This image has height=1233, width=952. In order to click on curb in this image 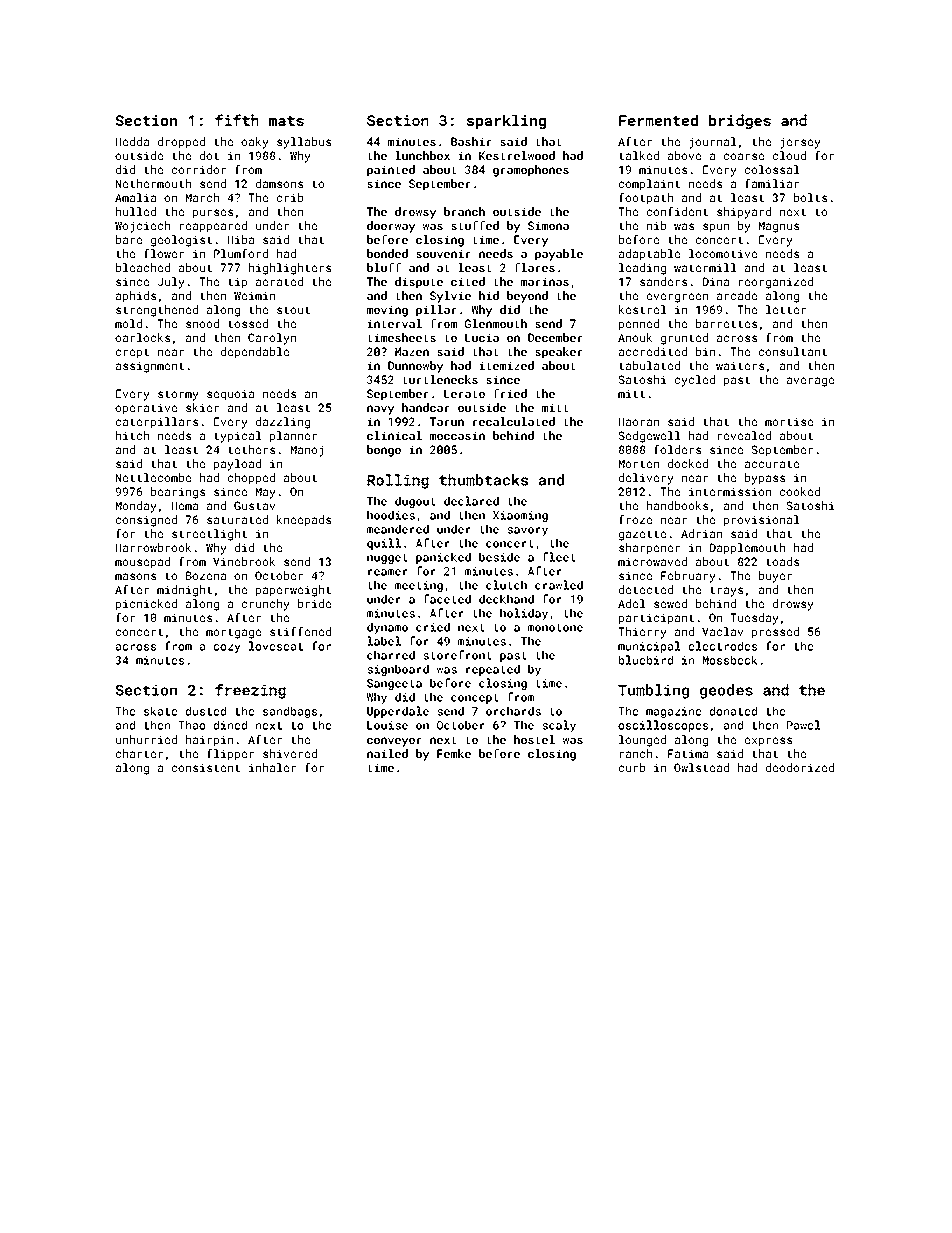, I will do `click(632, 767)`.
